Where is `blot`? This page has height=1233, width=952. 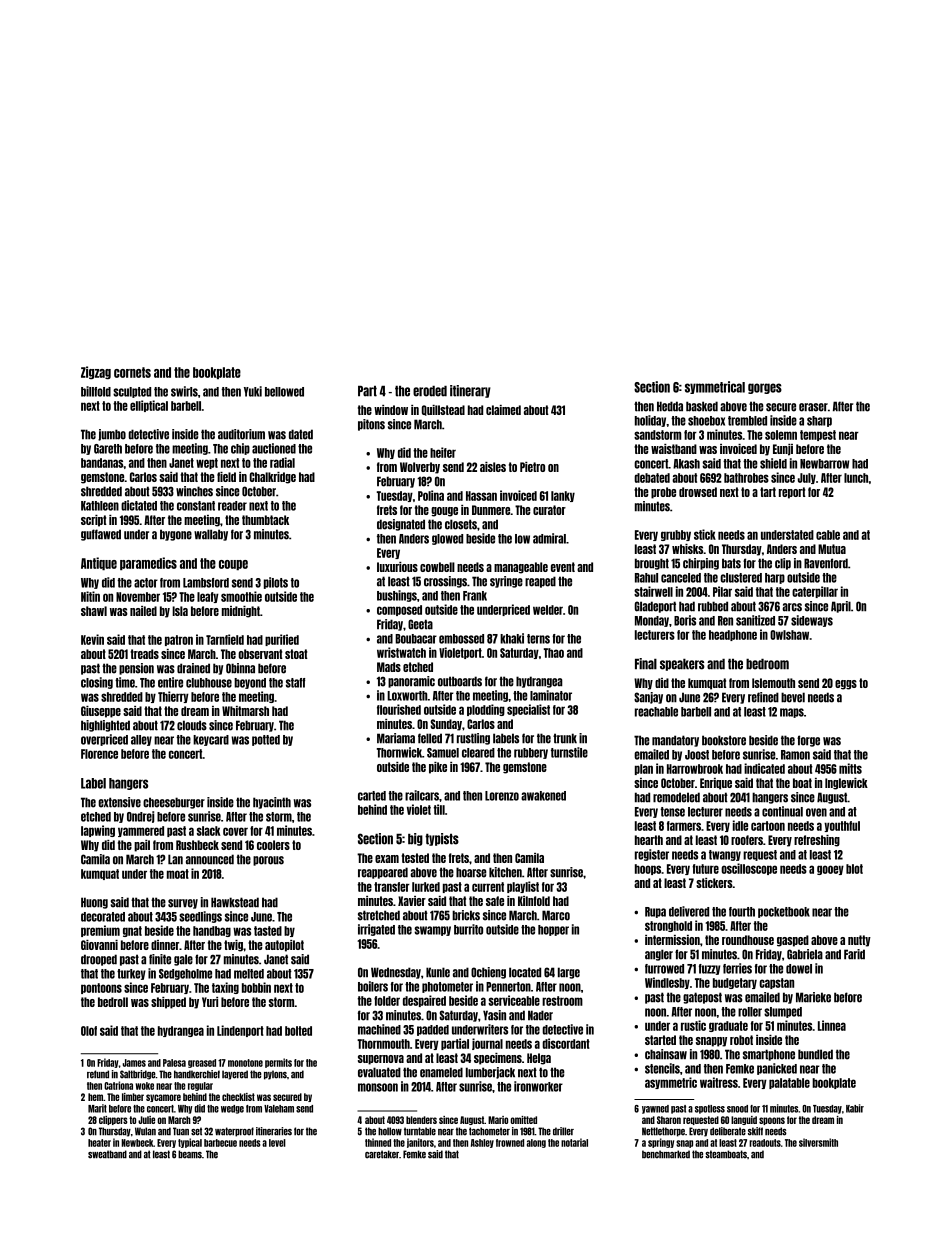
blot is located at coordinates (854, 869).
